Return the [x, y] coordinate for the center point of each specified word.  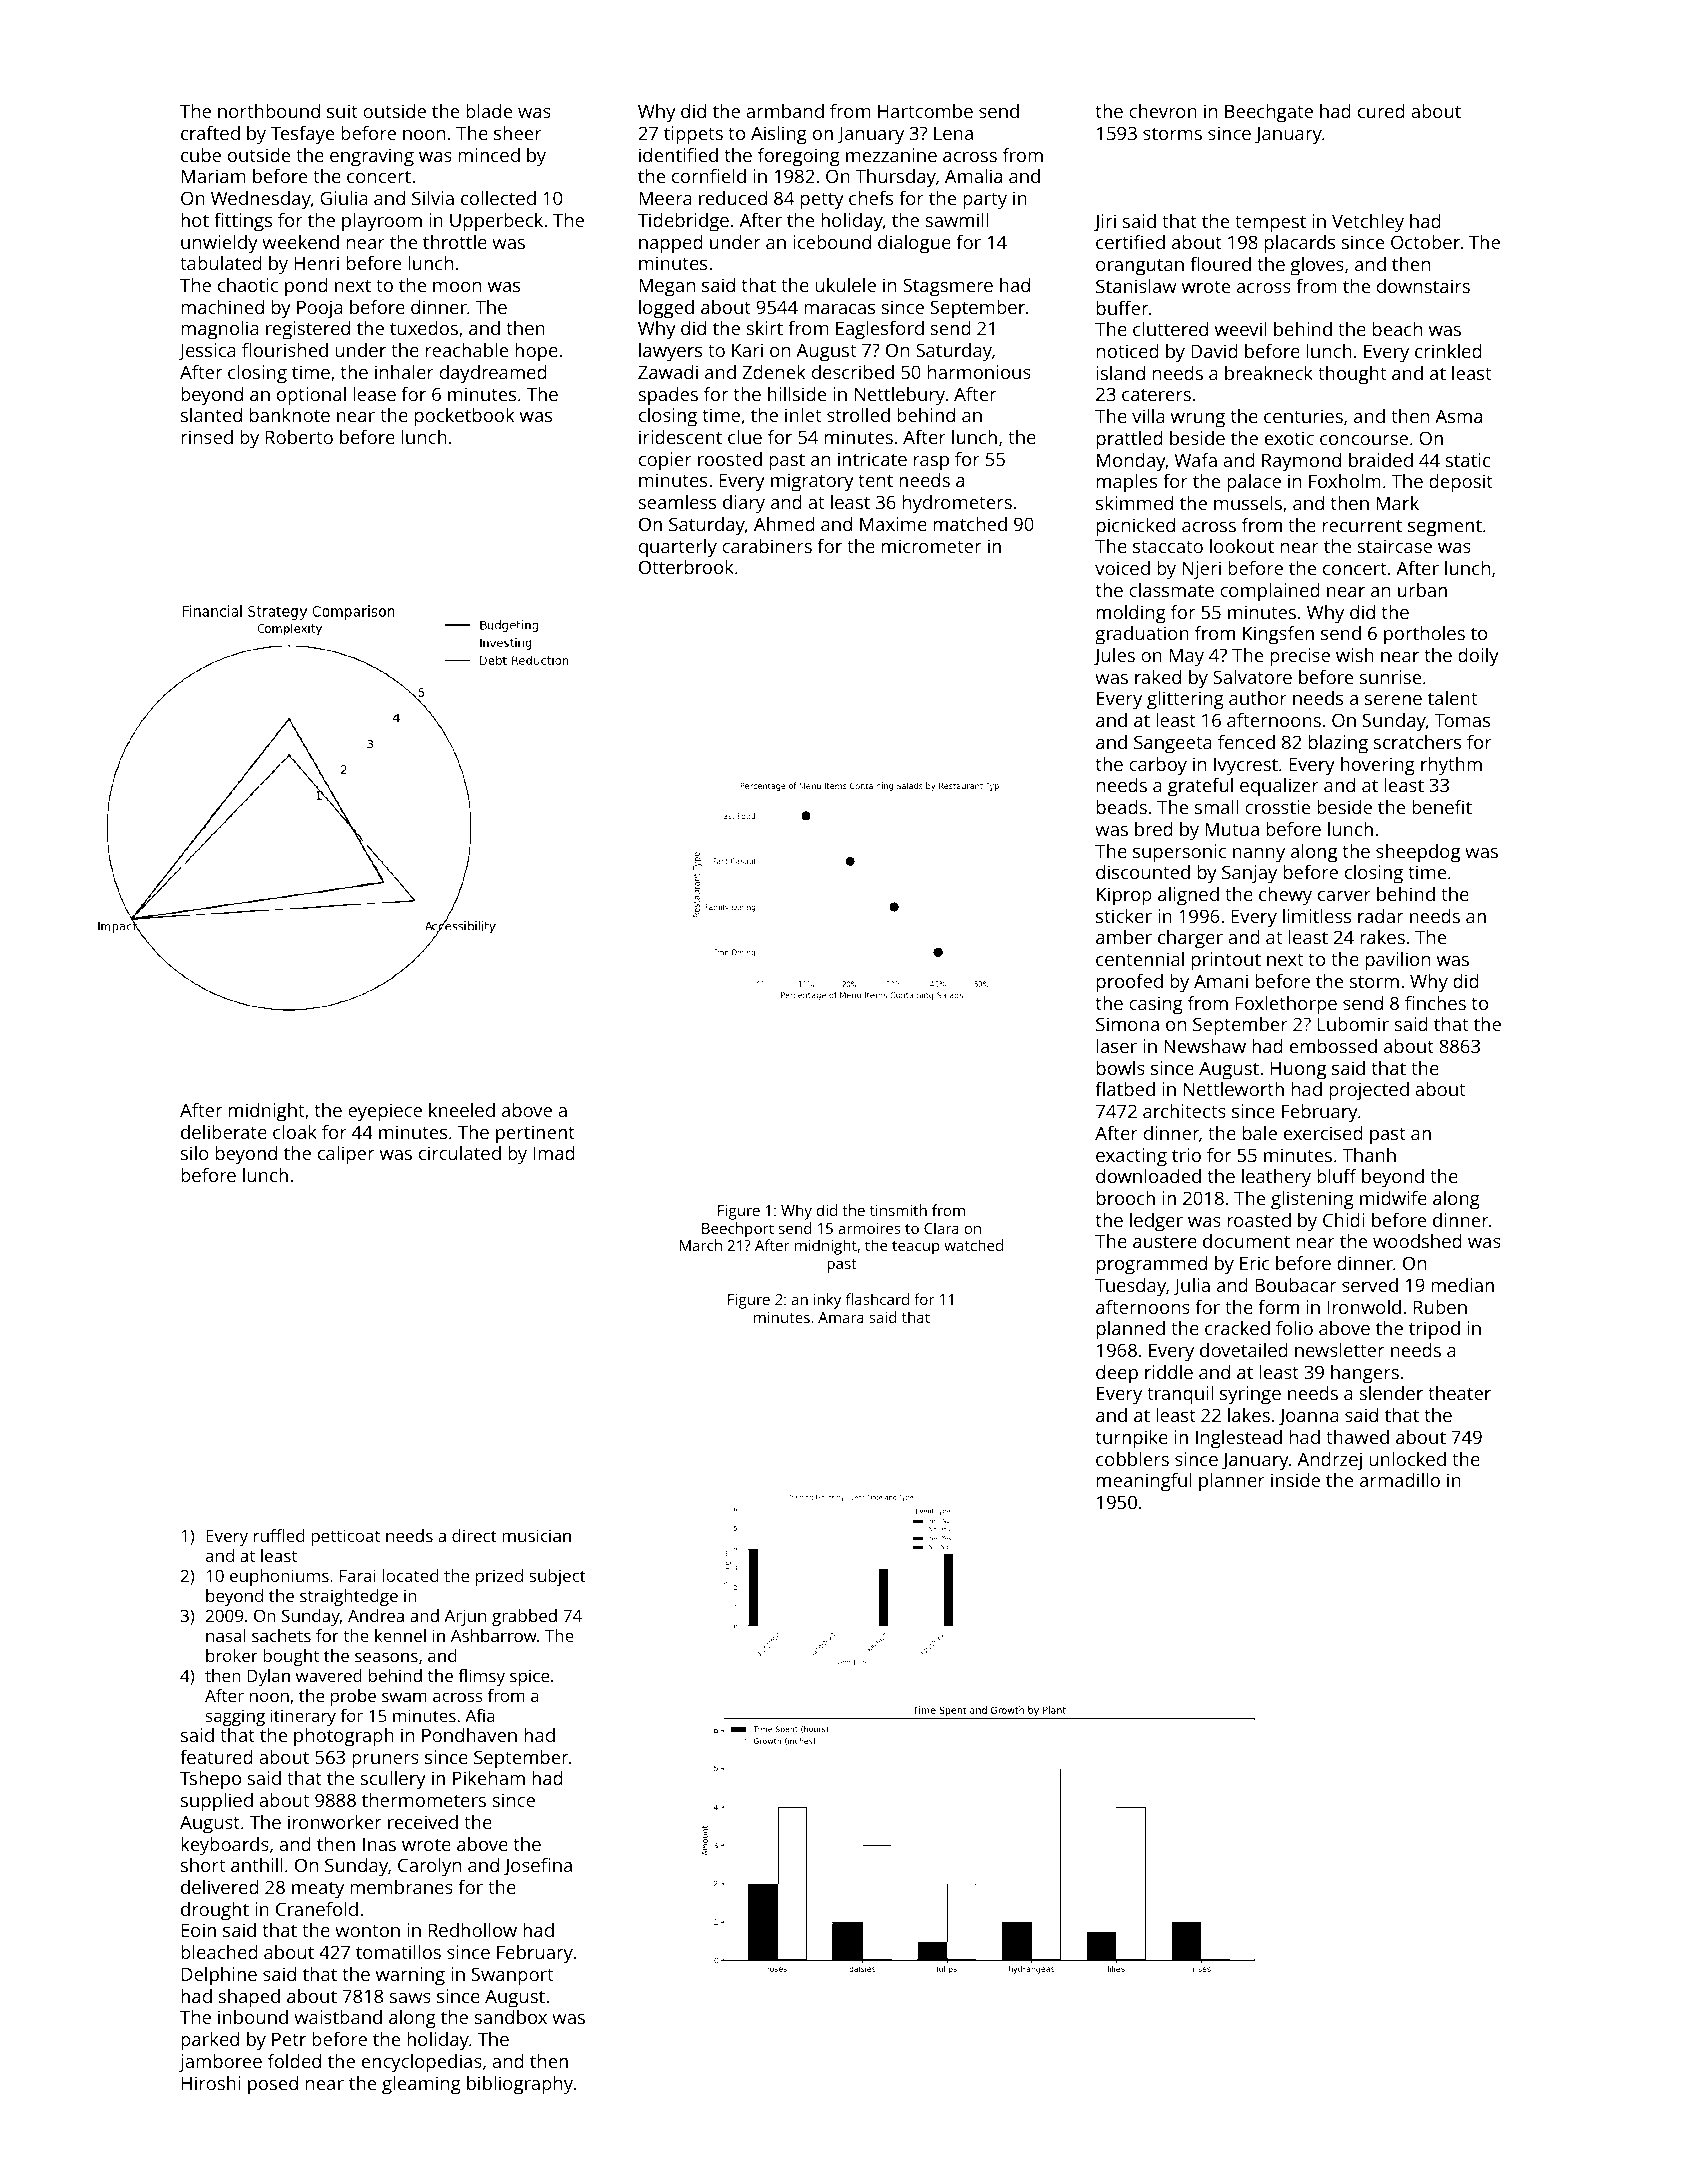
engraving [372, 157]
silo [195, 1153]
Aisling [779, 135]
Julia [1191, 1287]
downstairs [1423, 286]
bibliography [520, 2085]
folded [294, 2061]
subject [557, 1577]
